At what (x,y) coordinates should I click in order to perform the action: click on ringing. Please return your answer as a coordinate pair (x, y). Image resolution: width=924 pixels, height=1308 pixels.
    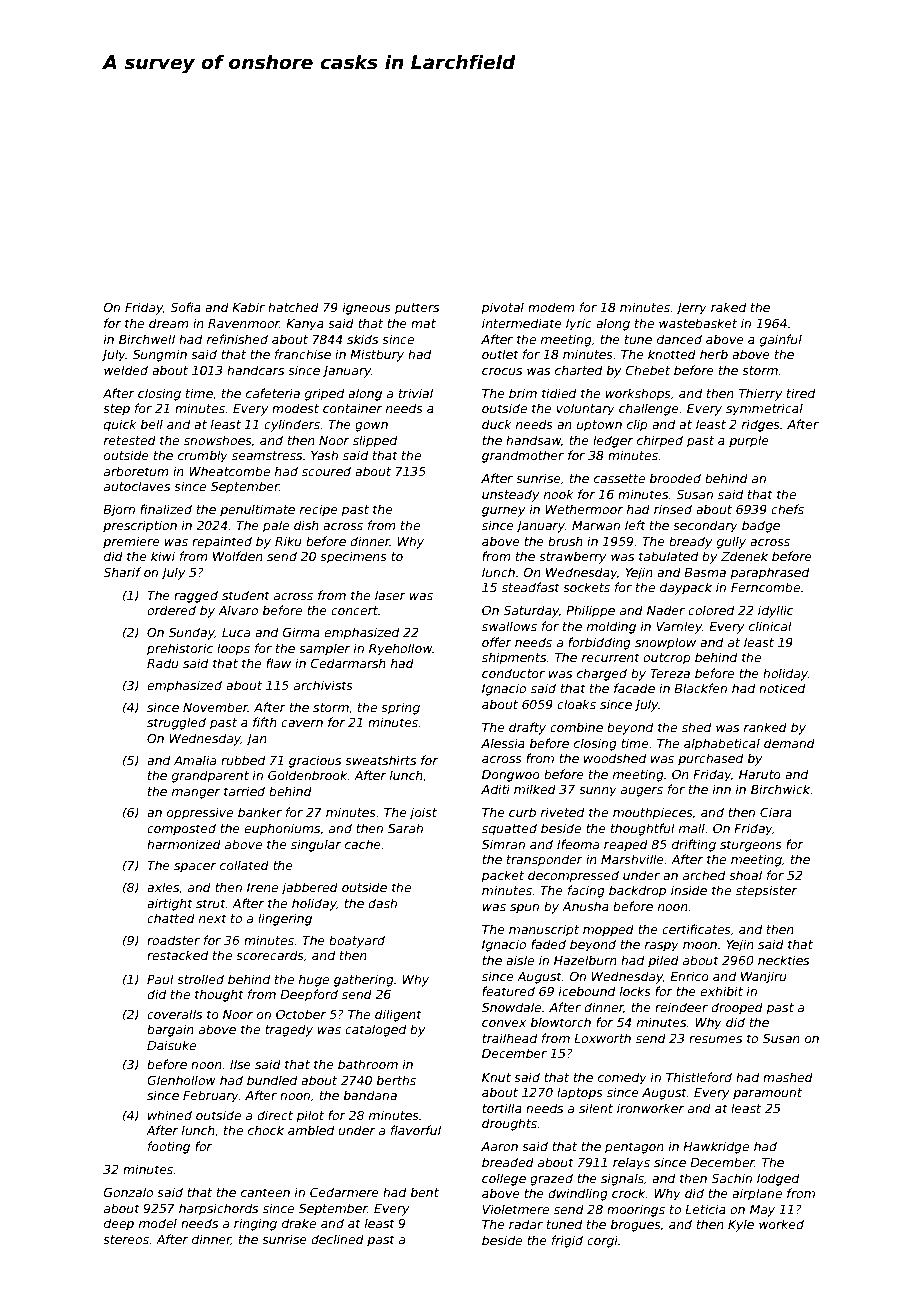
    Looking at the image, I should click on (255, 1224).
